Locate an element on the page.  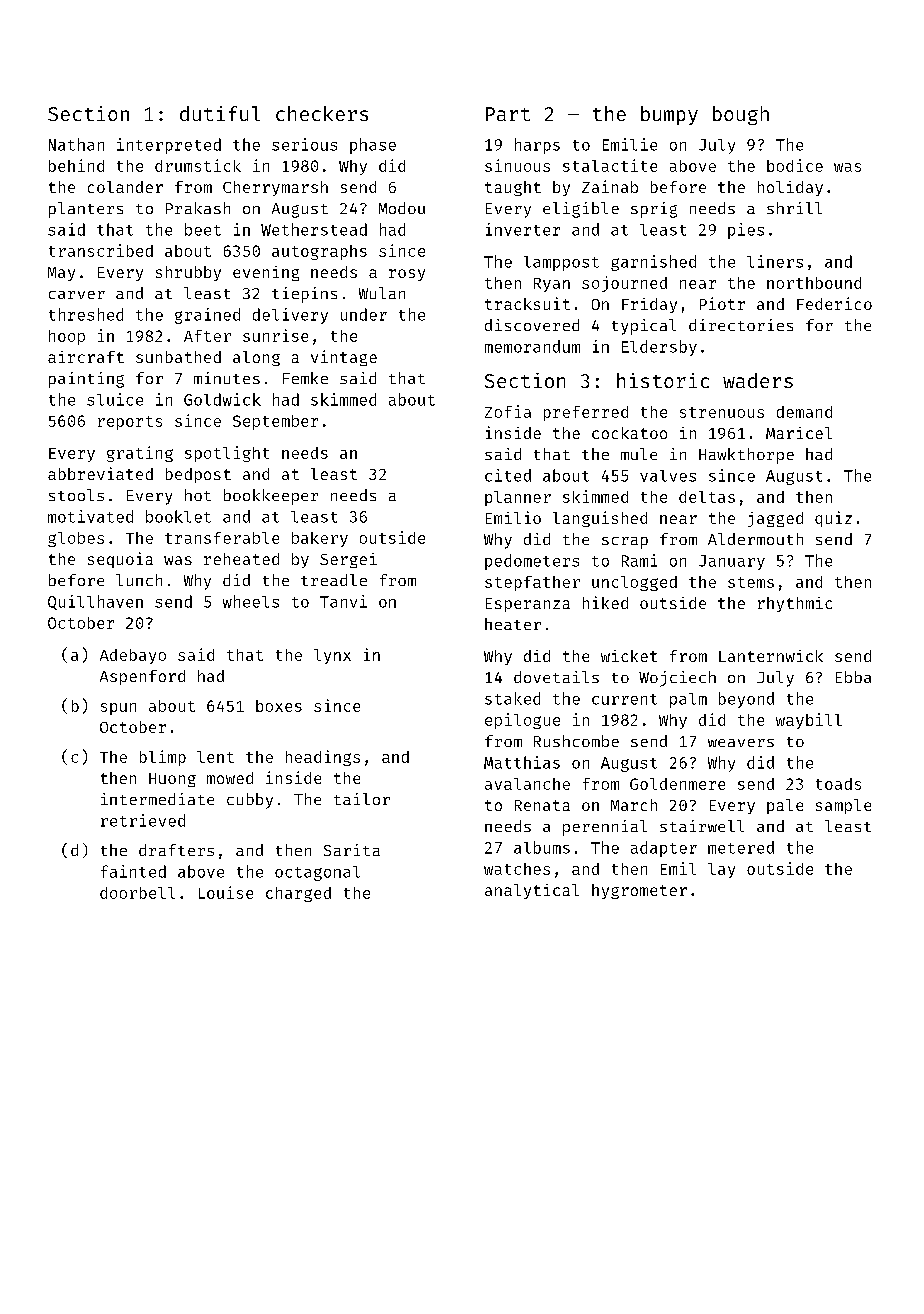
boxes is located at coordinates (279, 706).
